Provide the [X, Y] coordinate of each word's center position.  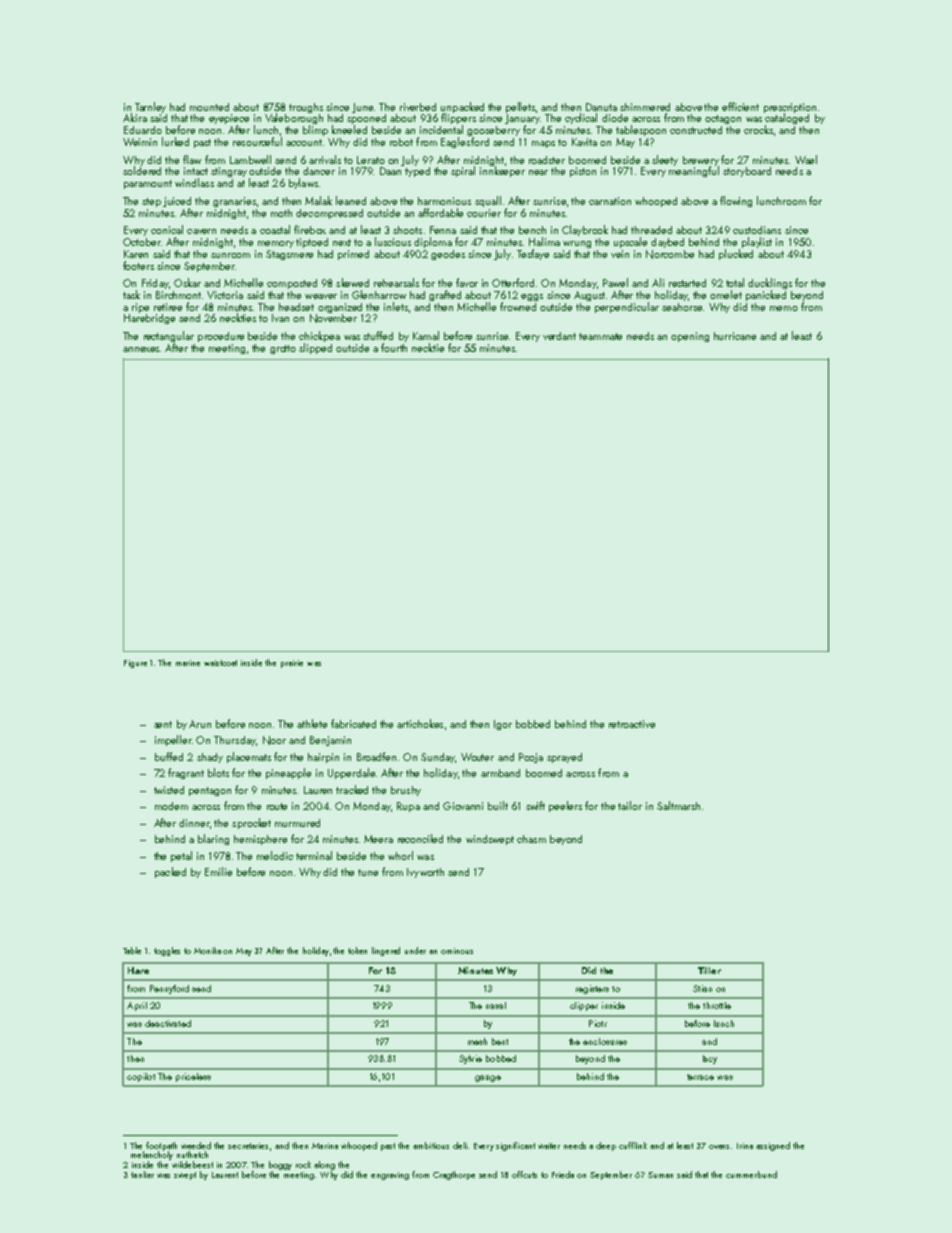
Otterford [513, 282]
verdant [559, 336]
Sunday [438, 758]
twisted [169, 790]
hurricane [735, 336]
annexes [141, 349]
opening [690, 337]
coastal [275, 229]
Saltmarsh [678, 805]
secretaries [248, 1146]
